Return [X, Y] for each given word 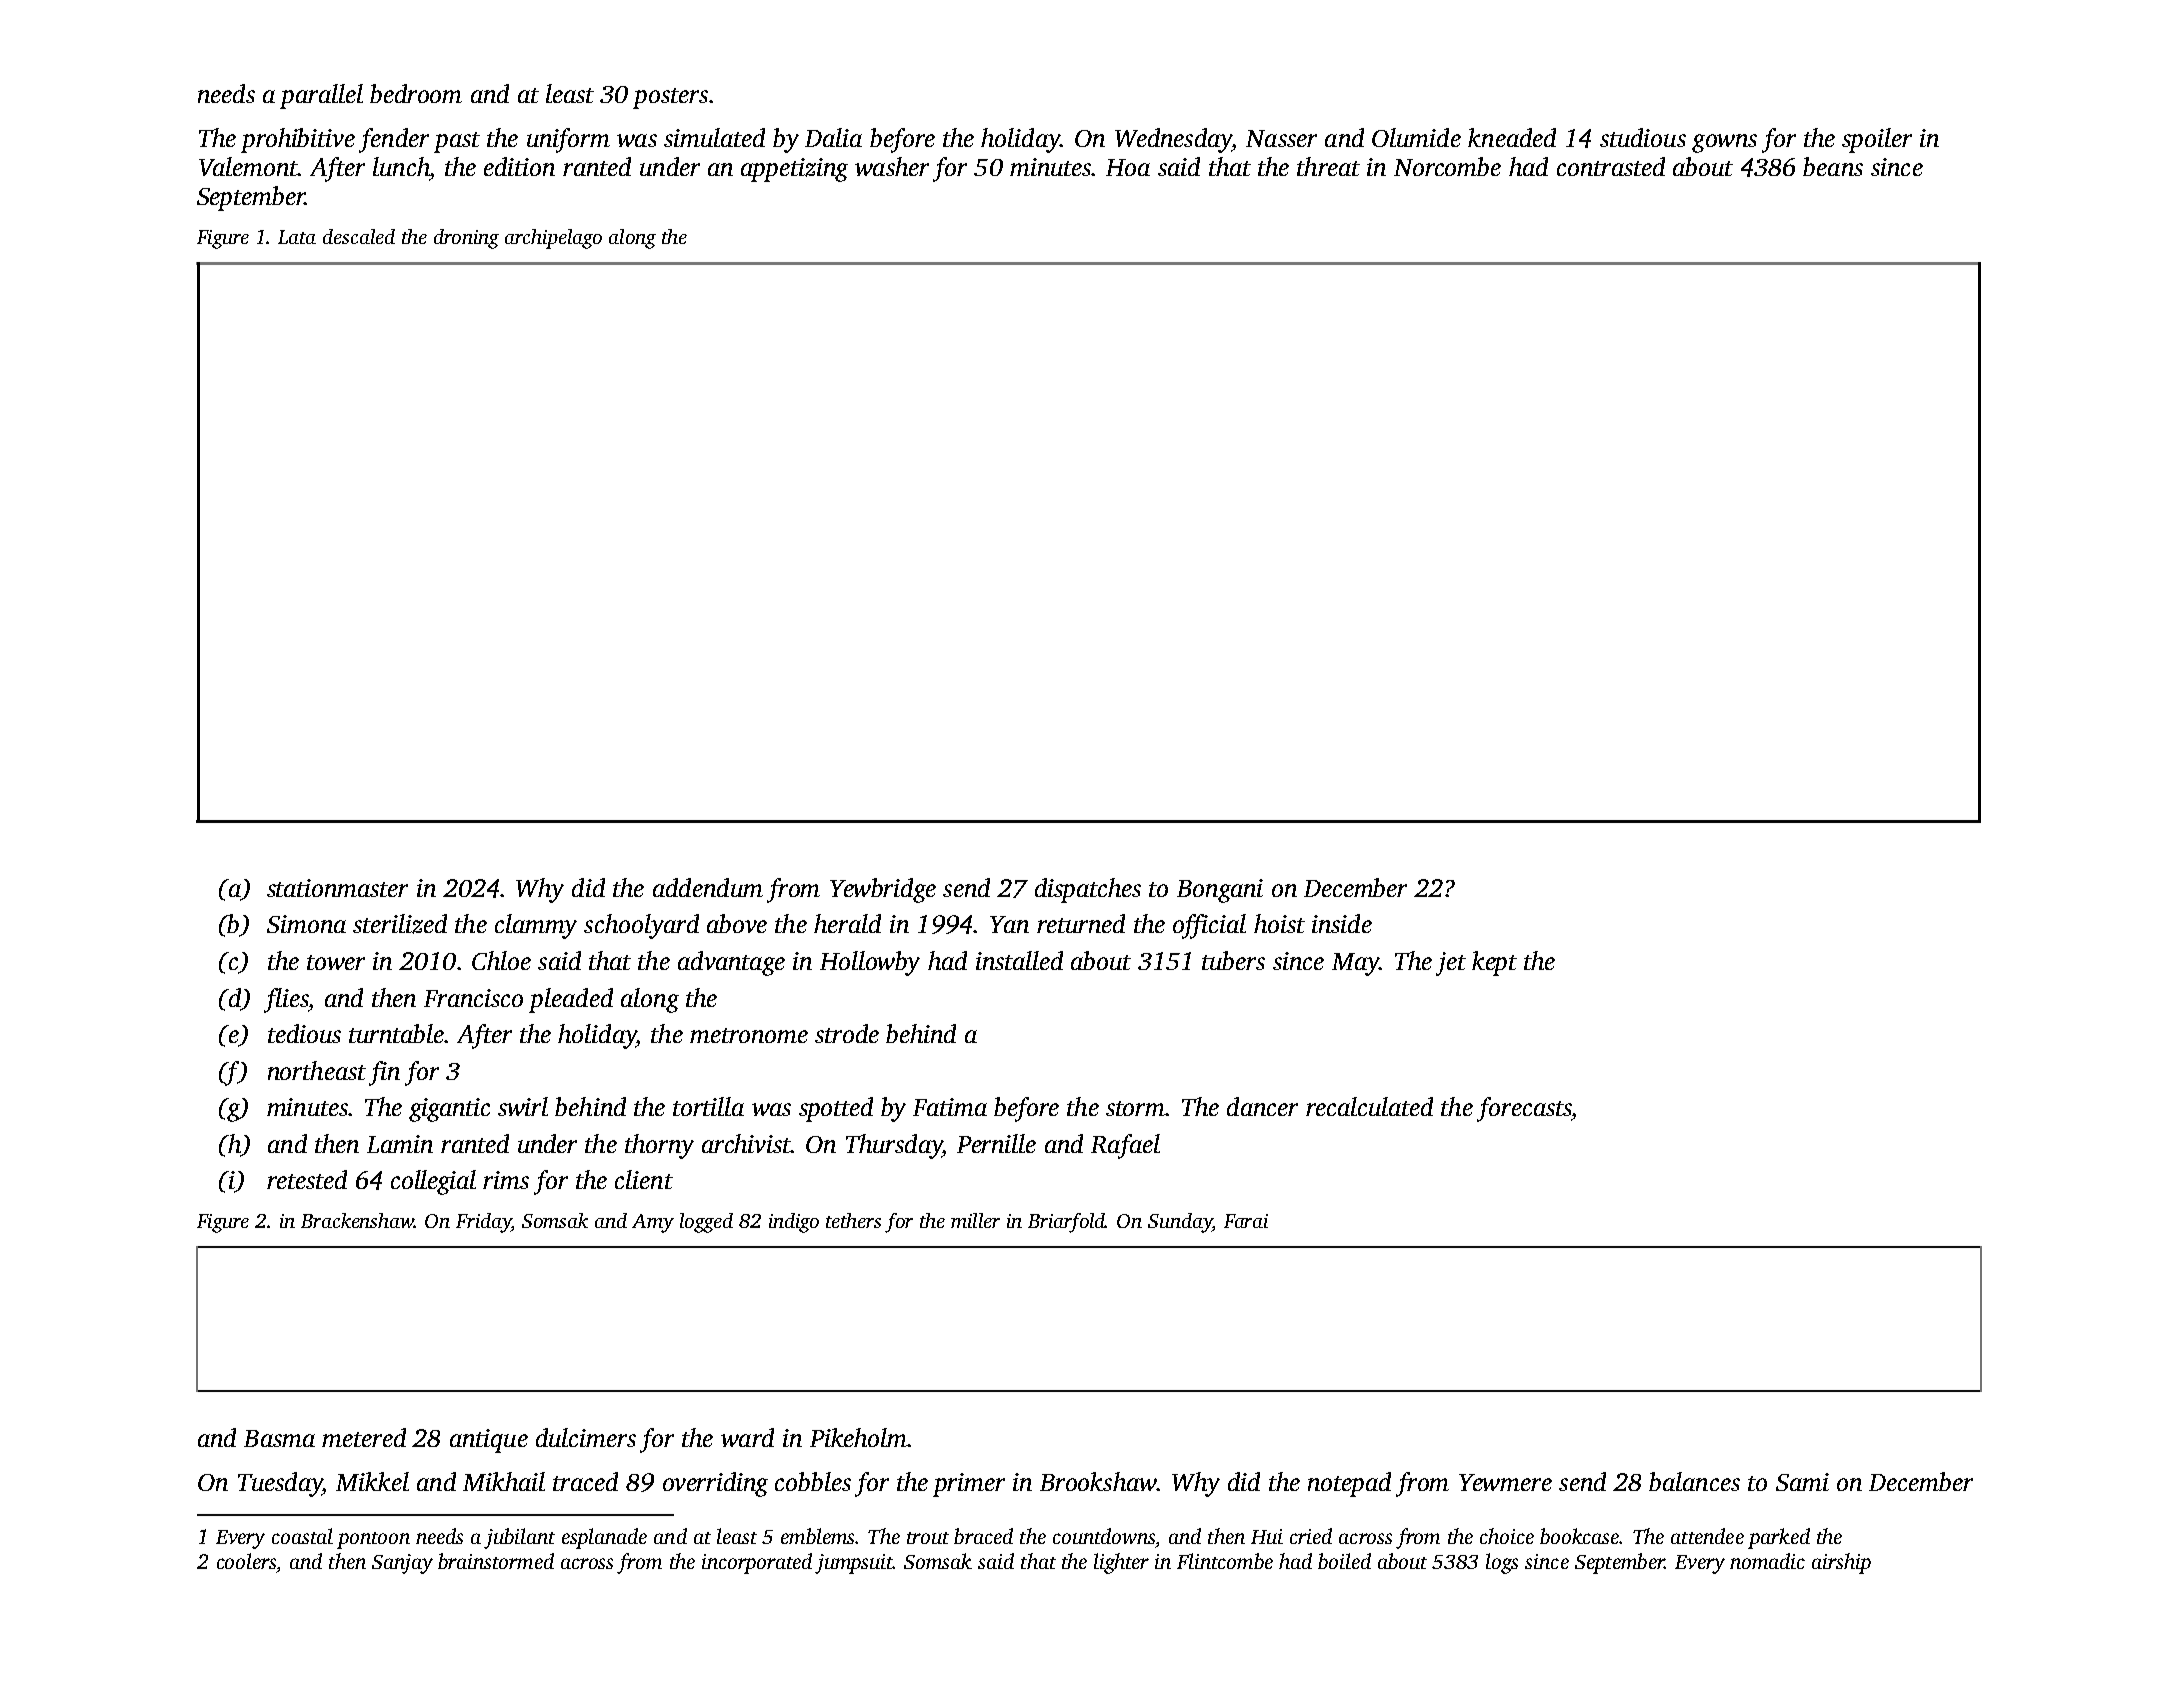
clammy [536, 926]
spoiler [1877, 140]
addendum [708, 887]
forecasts [1524, 1109]
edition [519, 166]
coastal [302, 1536]
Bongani [1220, 891]
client [644, 1179]
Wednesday [1173, 140]
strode [847, 1033]
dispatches [1088, 890]
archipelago [553, 239]
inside [1342, 923]
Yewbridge [883, 890]
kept [1494, 963]
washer [892, 166]
